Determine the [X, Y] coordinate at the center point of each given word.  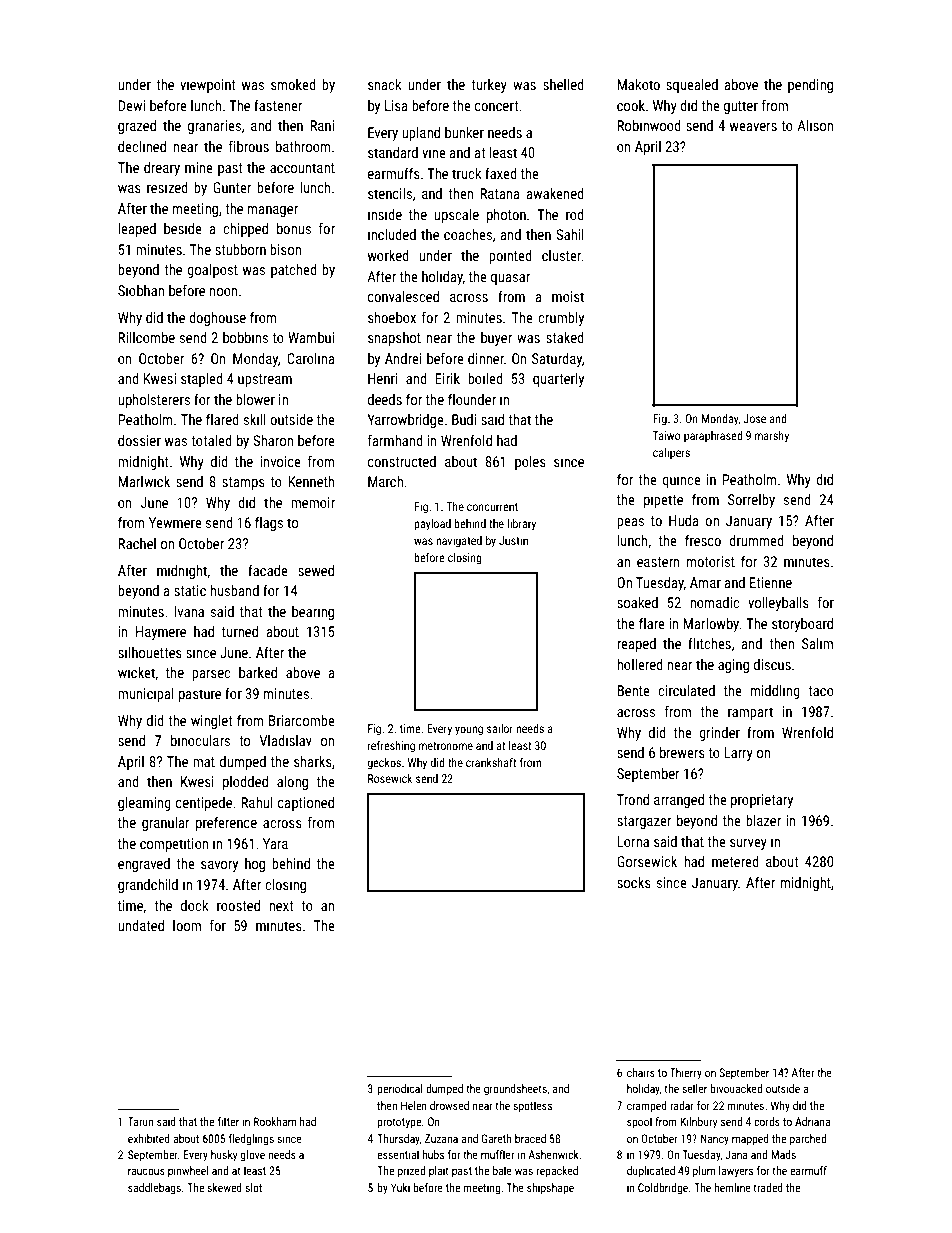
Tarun [140, 1121]
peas [630, 523]
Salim [817, 643]
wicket [136, 672]
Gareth [496, 1138]
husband [234, 590]
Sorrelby [751, 501]
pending [810, 86]
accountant [302, 168]
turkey [489, 86]
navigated [459, 542]
